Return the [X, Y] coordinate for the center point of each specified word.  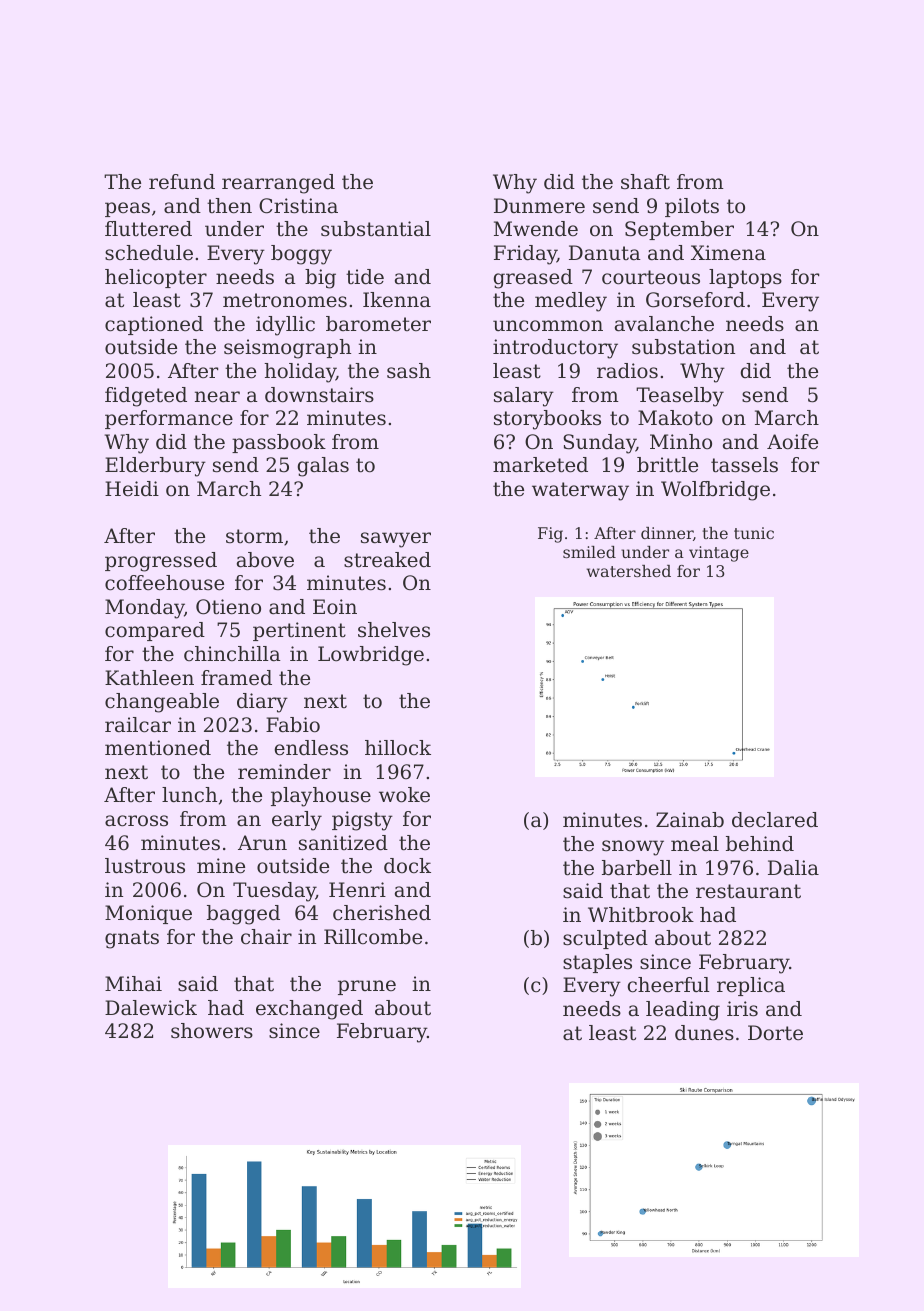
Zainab [690, 820]
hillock [398, 747]
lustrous [145, 866]
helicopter [156, 278]
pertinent [299, 631]
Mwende [536, 229]
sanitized [343, 843]
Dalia [793, 868]
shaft [645, 181]
